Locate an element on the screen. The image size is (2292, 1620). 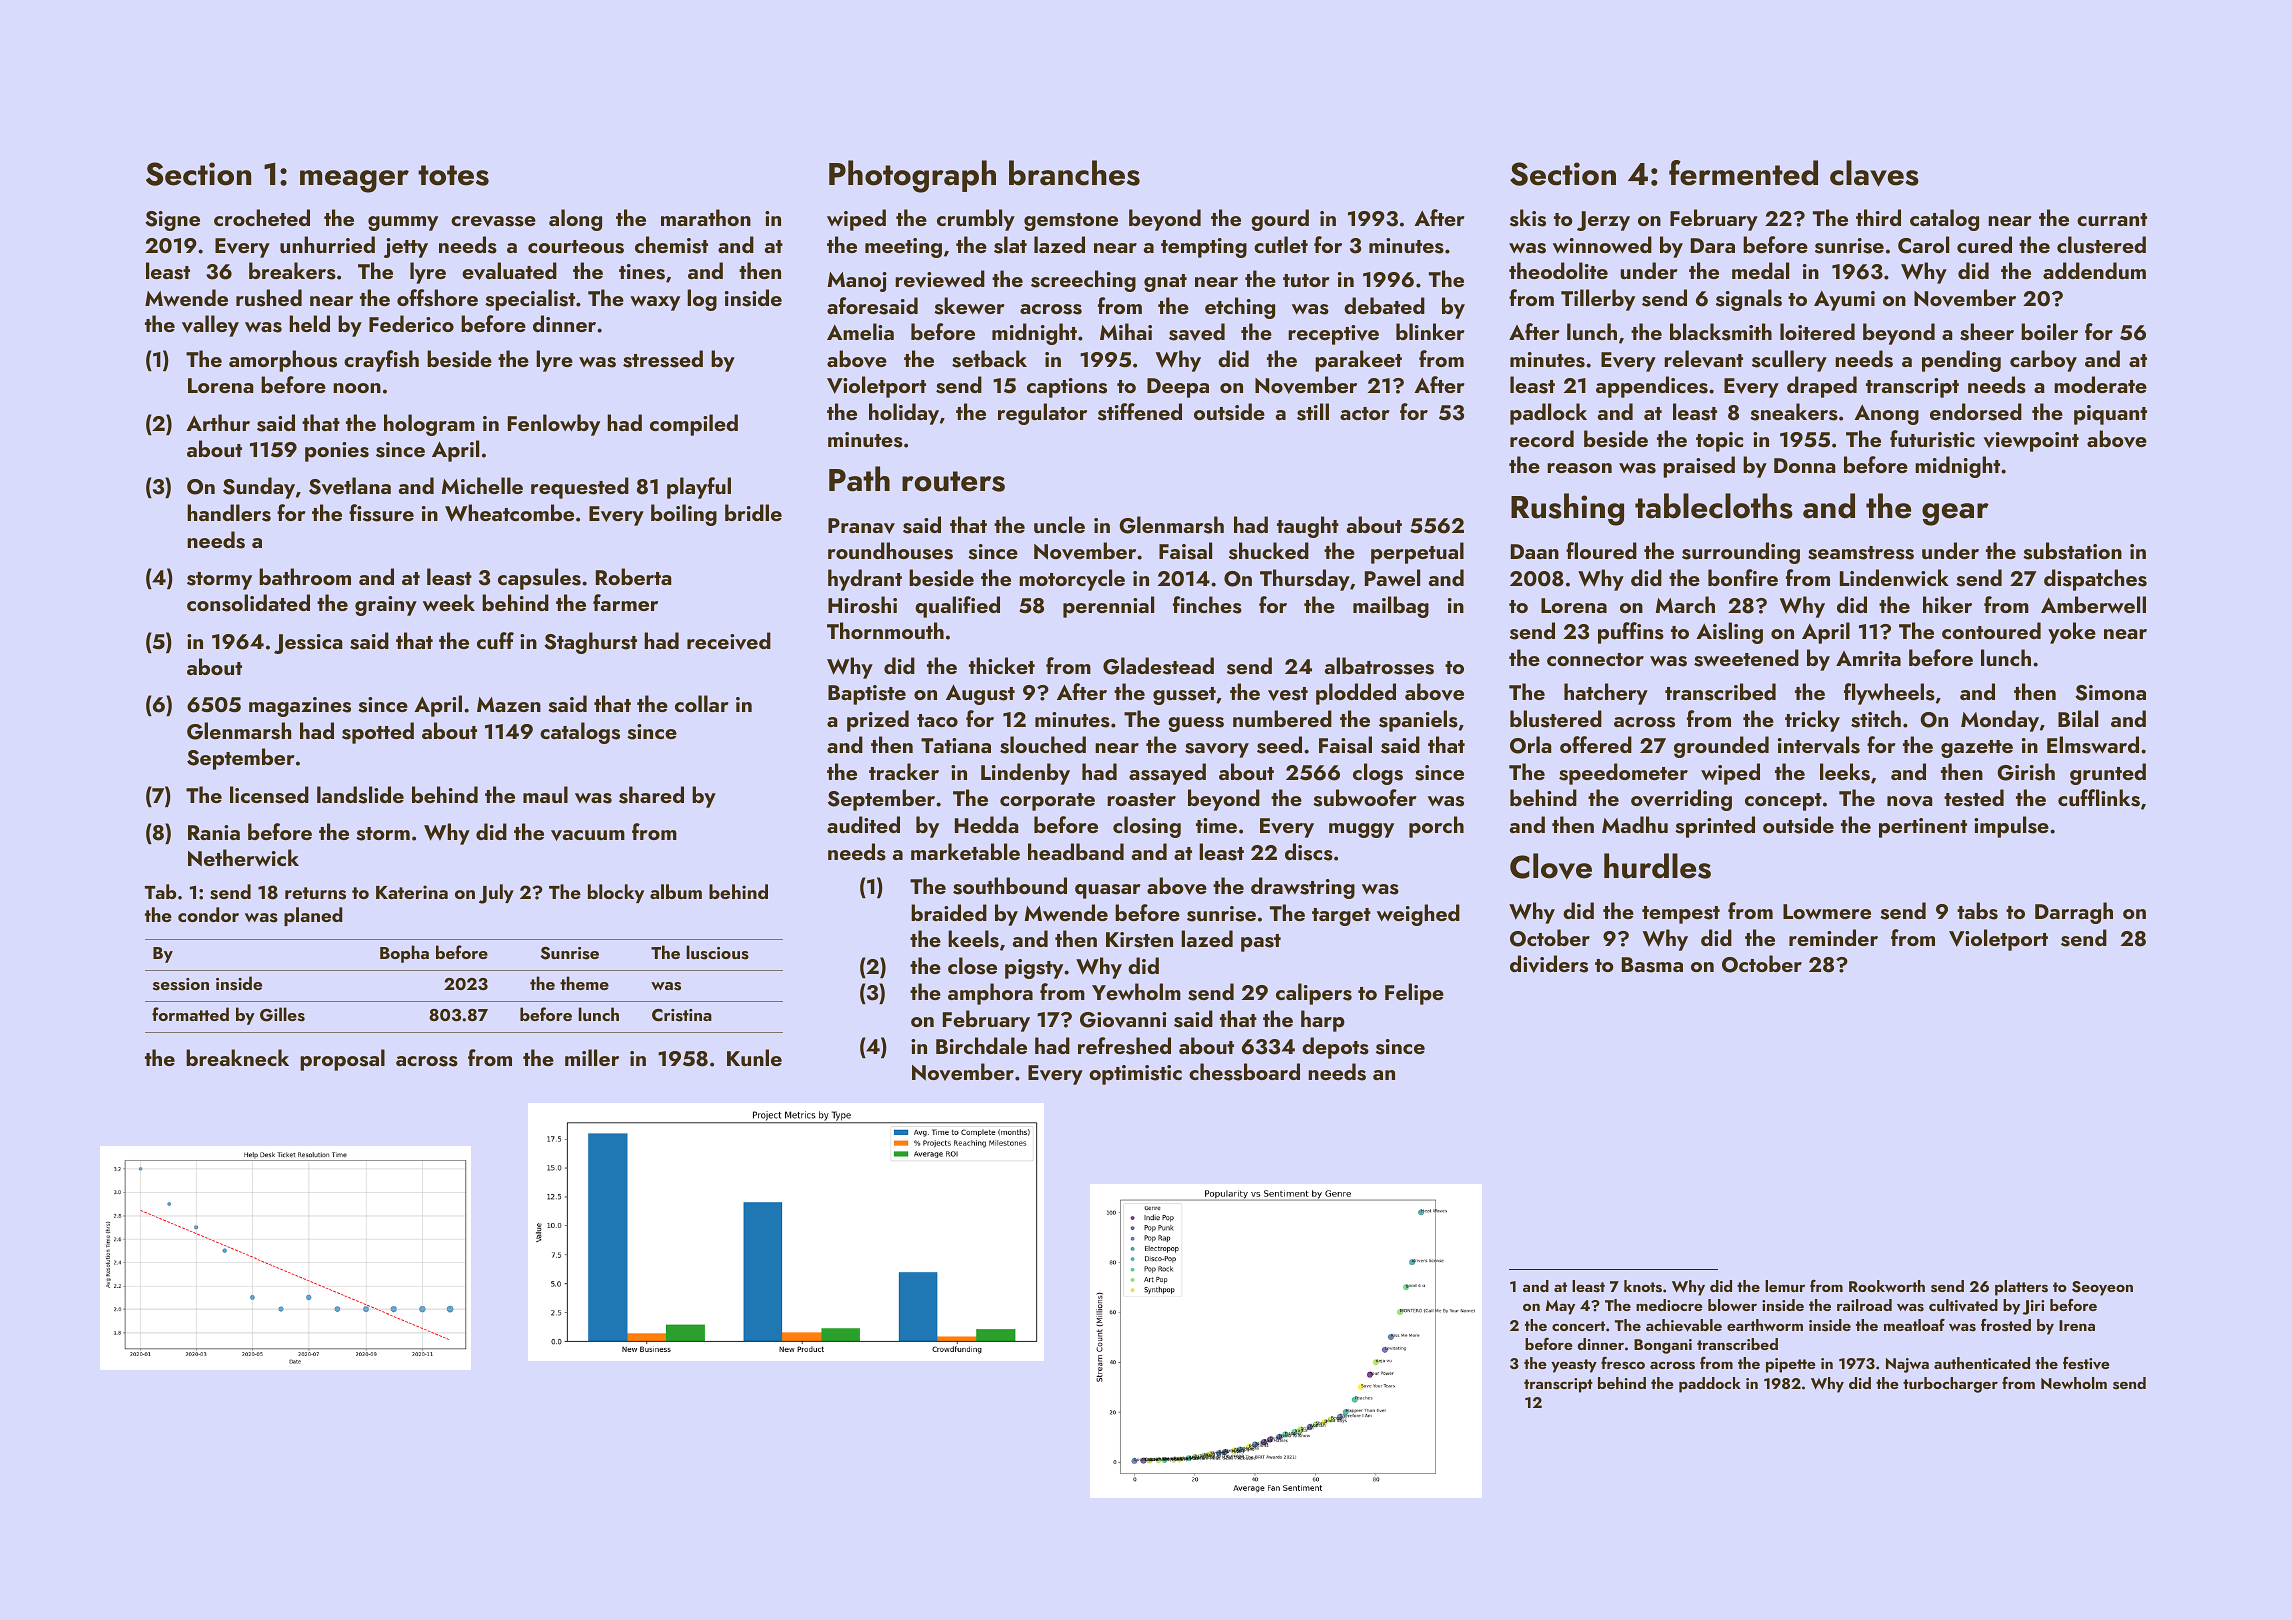
skis is located at coordinates (1528, 218).
